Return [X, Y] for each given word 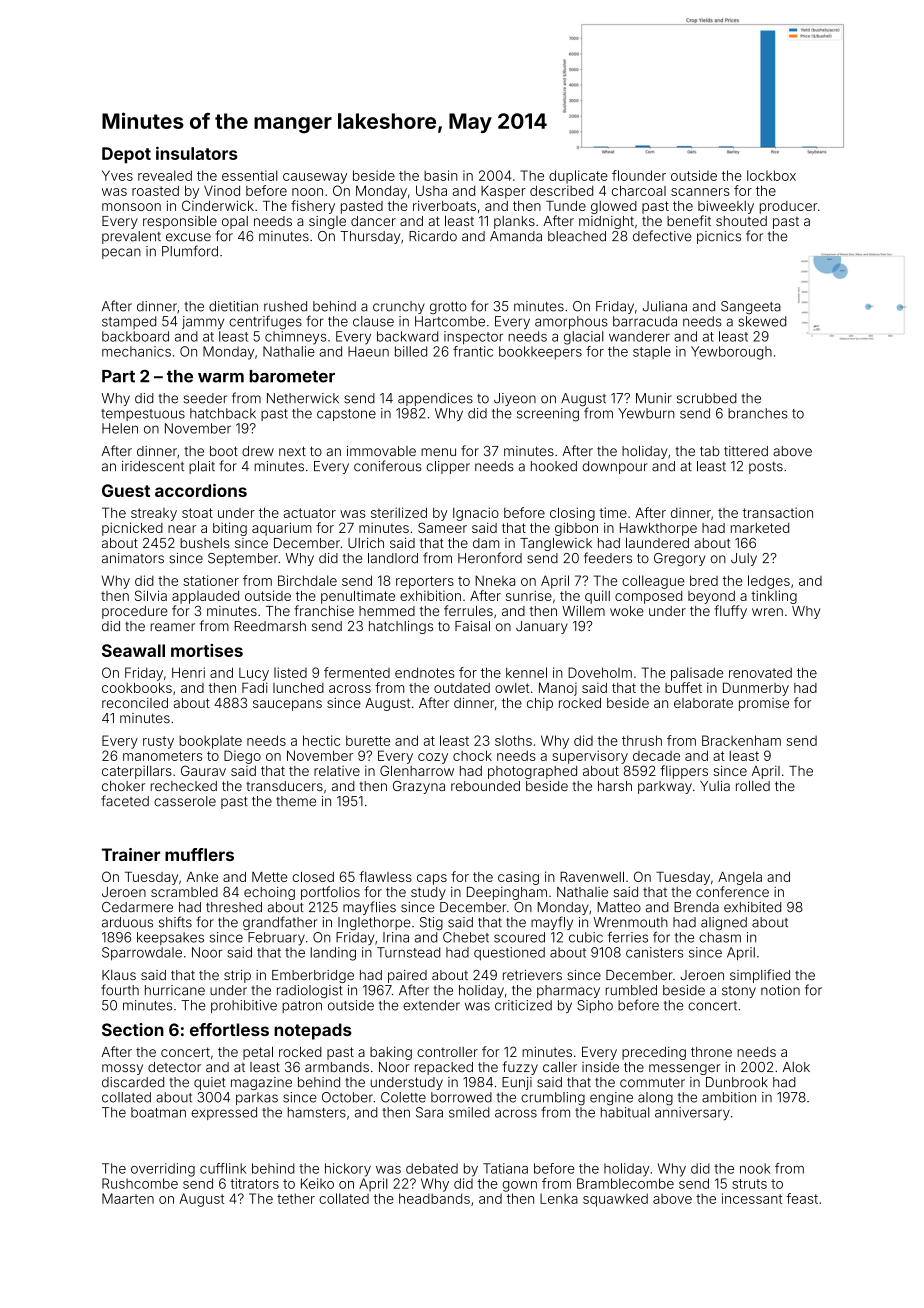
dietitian [233, 306]
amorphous [571, 322]
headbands [434, 1198]
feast [802, 1198]
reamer [172, 627]
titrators [254, 1183]
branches [758, 413]
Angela [740, 878]
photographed [532, 772]
